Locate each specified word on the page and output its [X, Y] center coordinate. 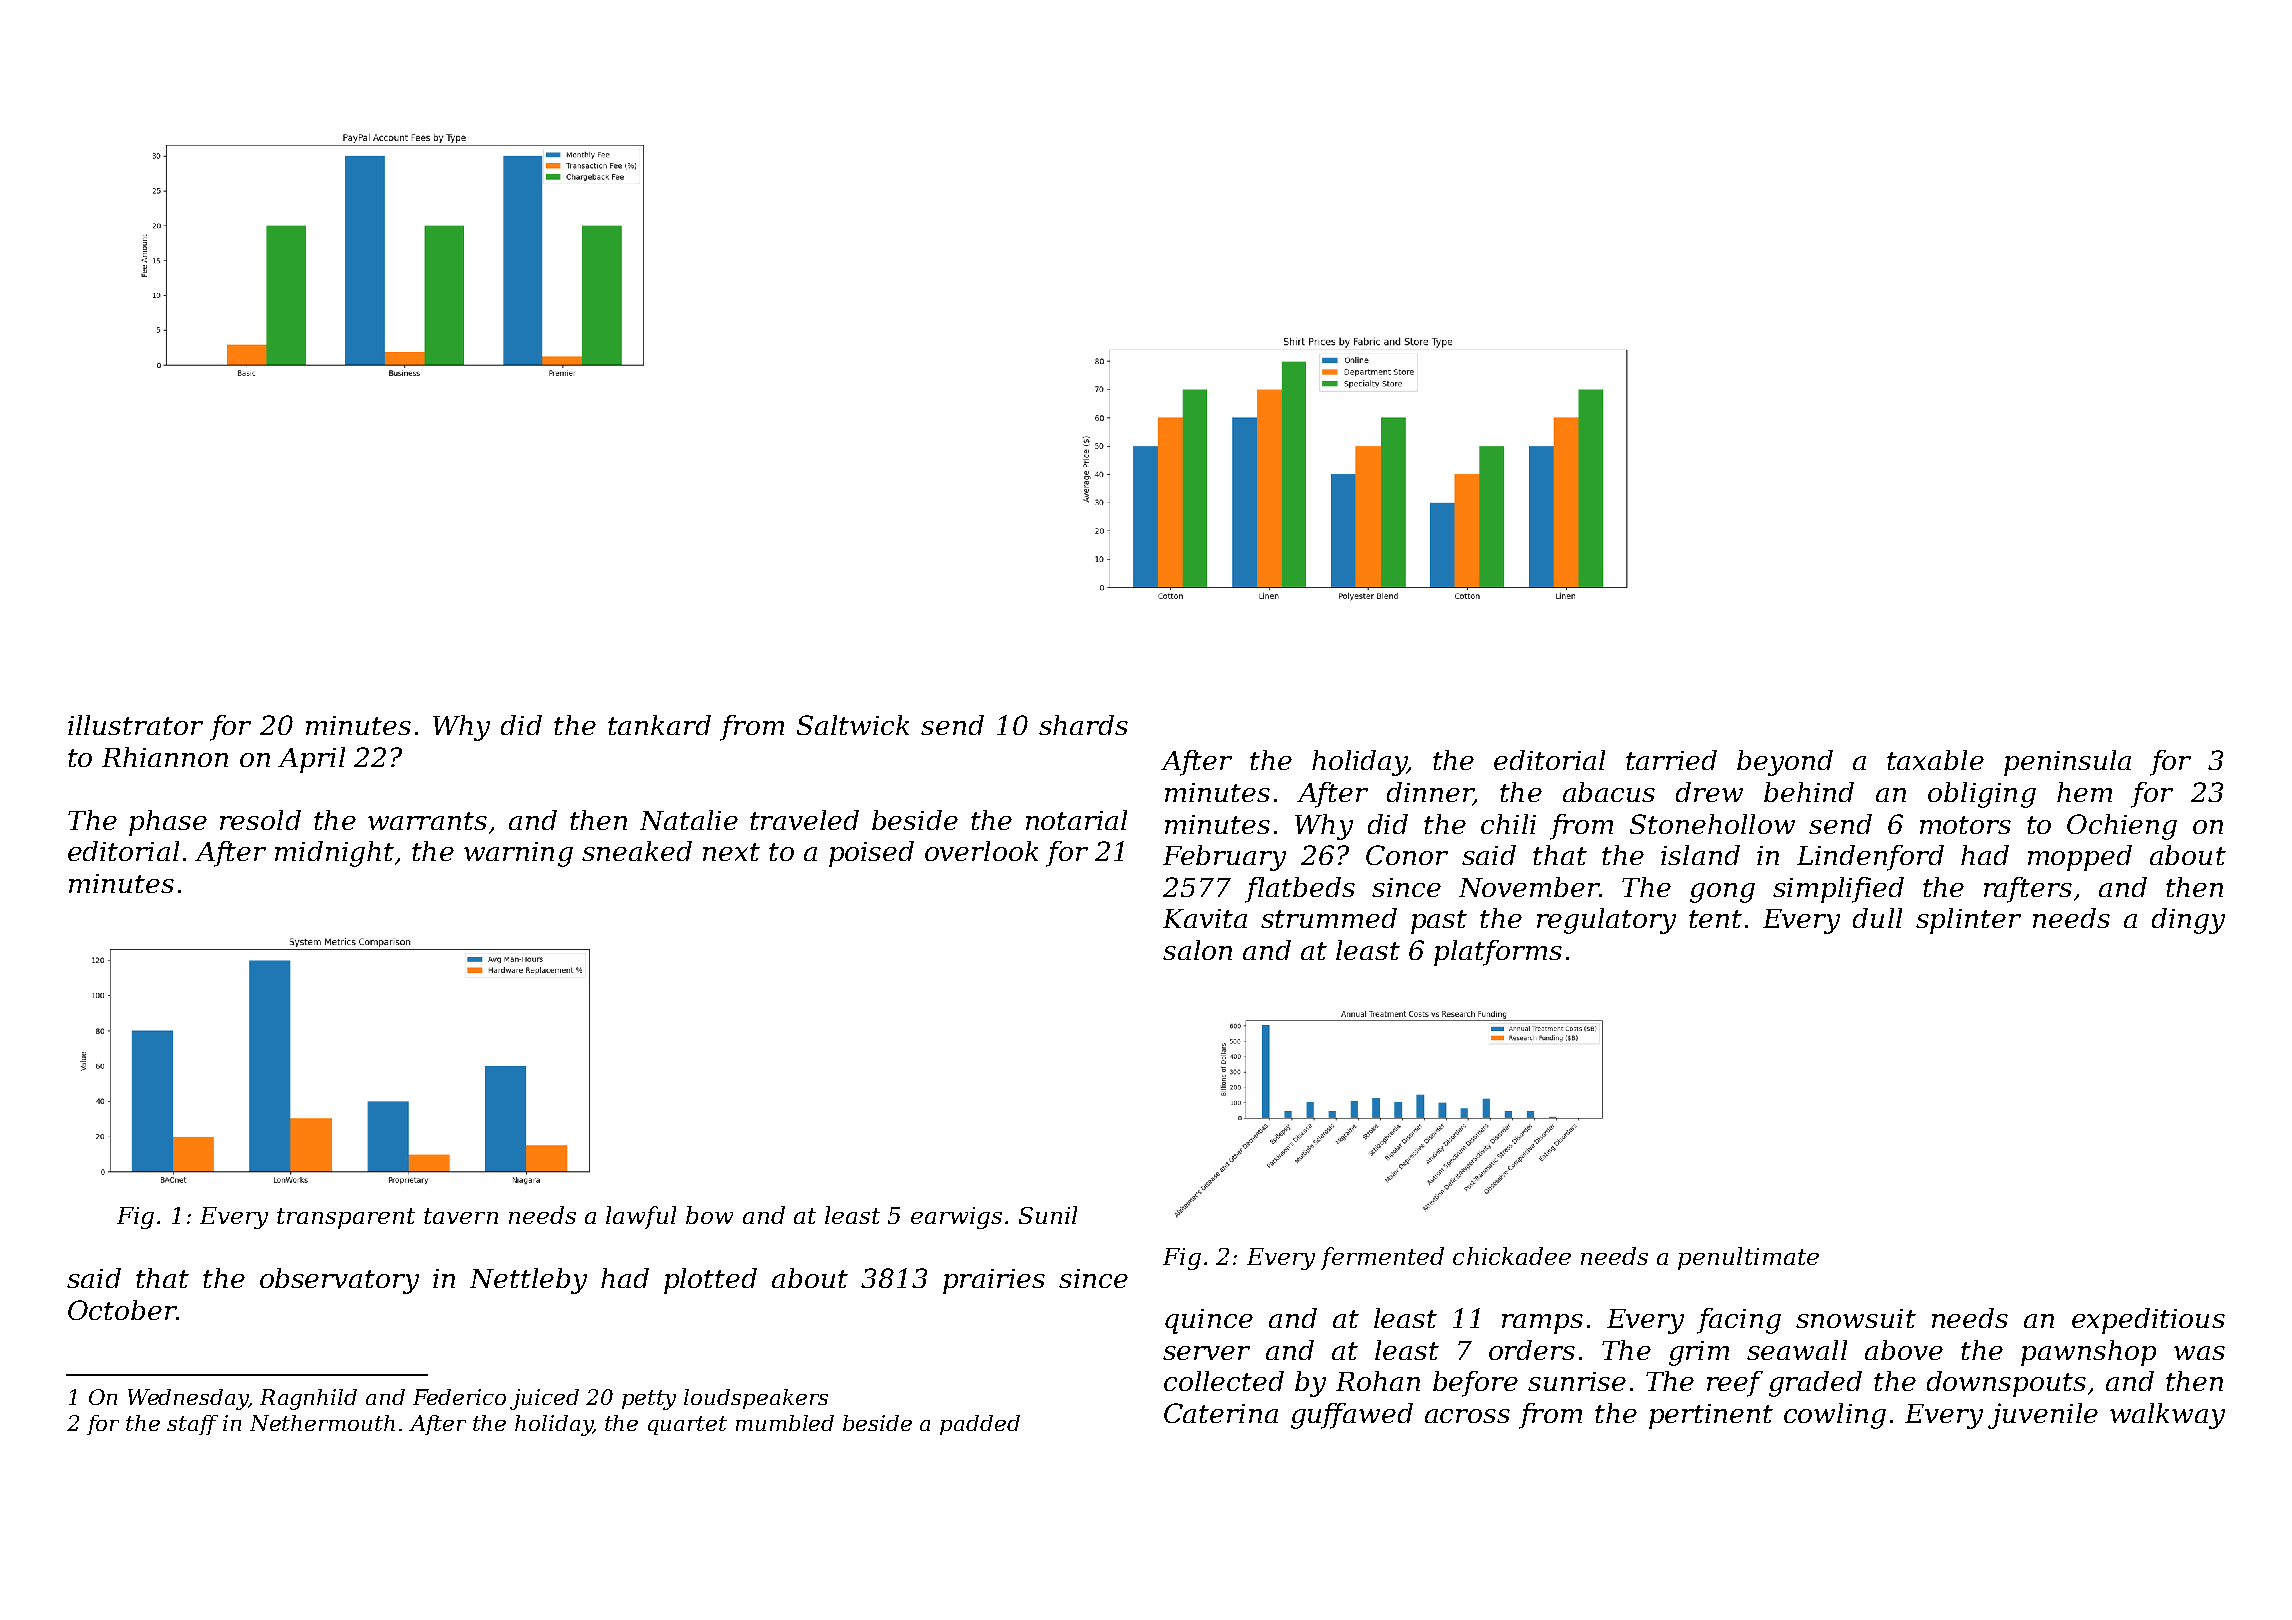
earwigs [956, 1218]
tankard [659, 725]
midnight [334, 854]
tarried [1671, 760]
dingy [2188, 921]
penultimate [1748, 1258]
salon [1197, 950]
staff [192, 1425]
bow [709, 1215]
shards [1083, 725]
